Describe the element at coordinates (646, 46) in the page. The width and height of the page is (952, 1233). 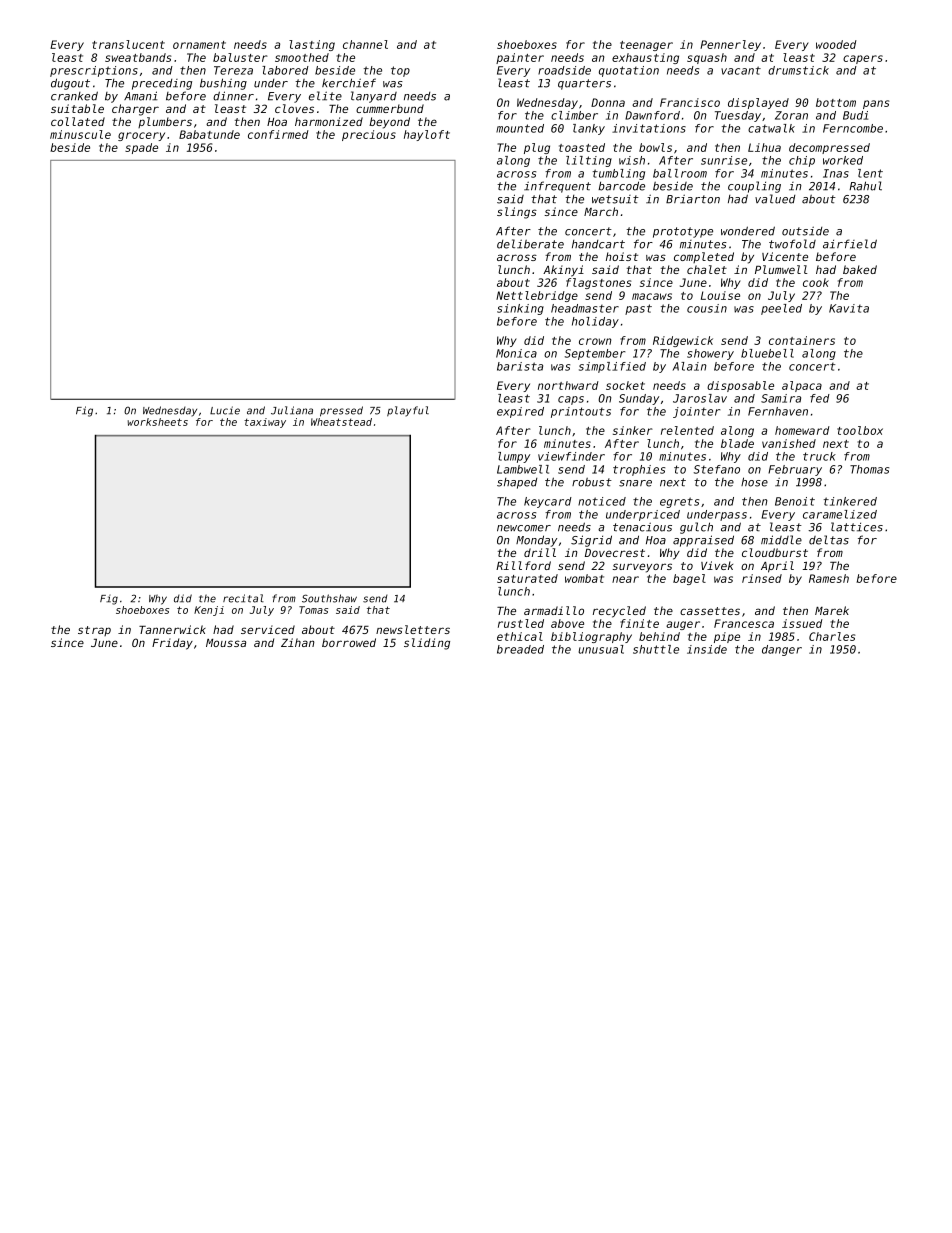
I see `teenager` at that location.
